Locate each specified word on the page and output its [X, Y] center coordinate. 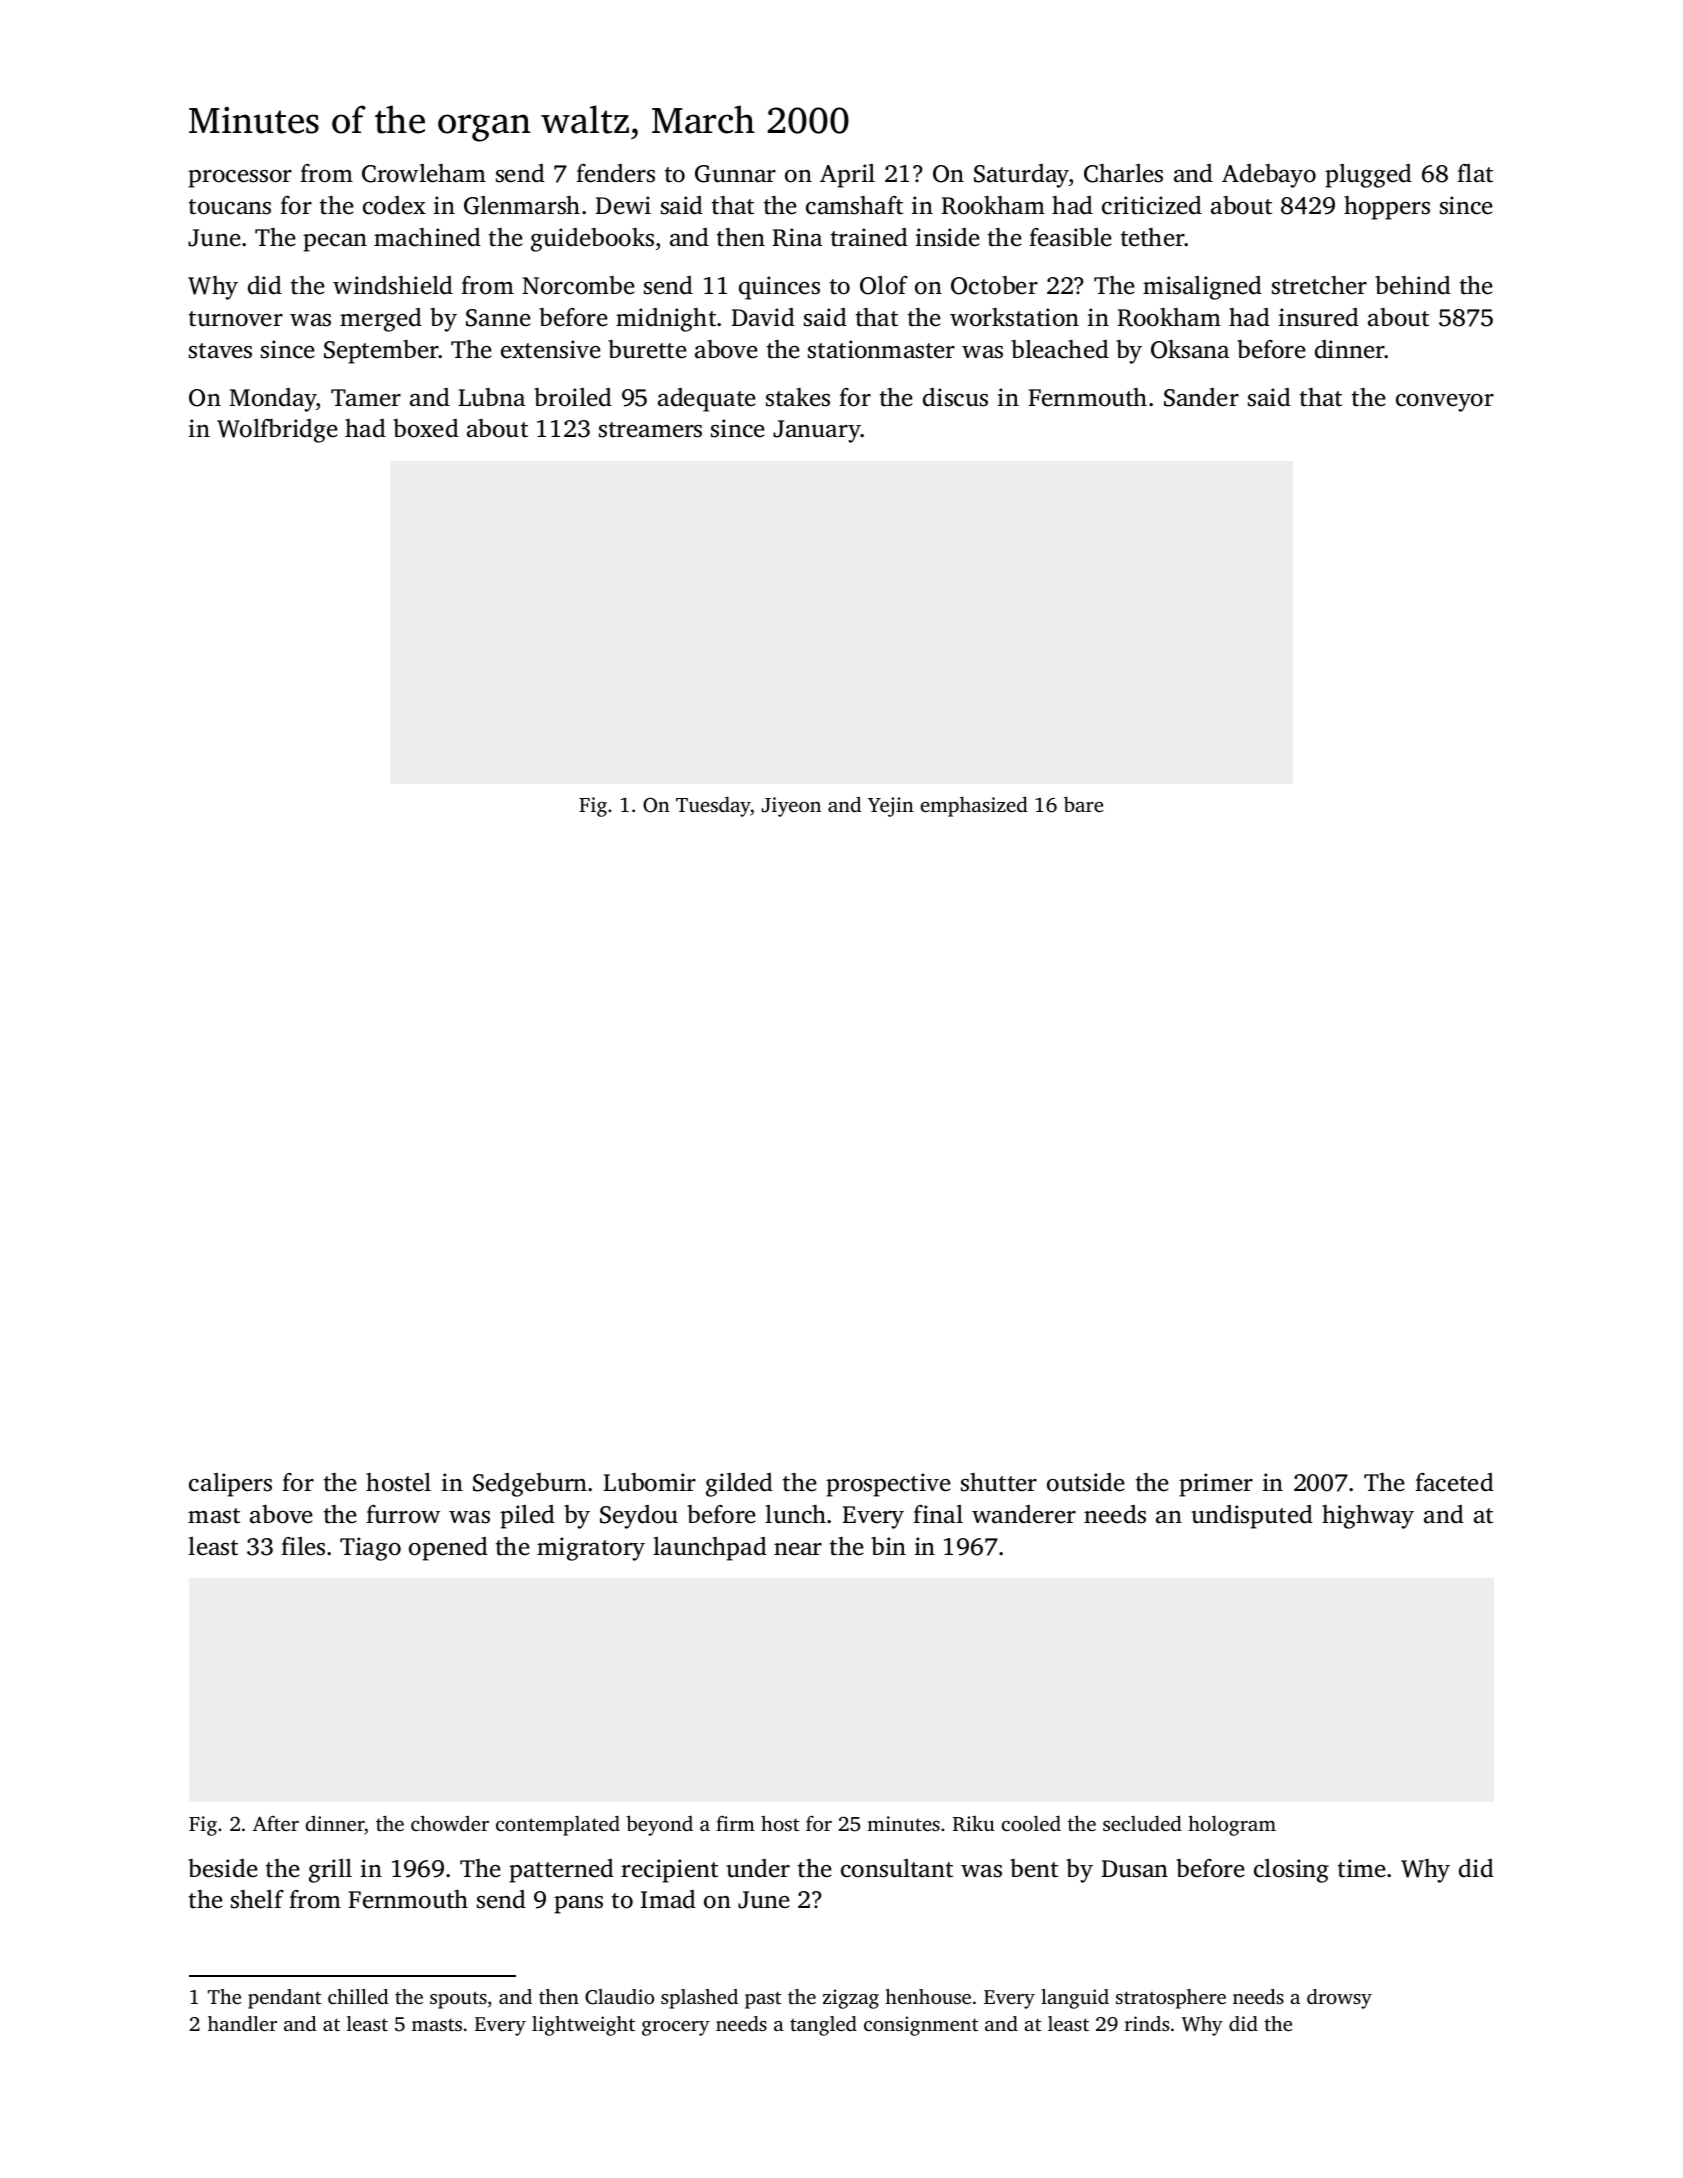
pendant [284, 1999]
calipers [230, 1485]
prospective [888, 1485]
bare [1083, 804]
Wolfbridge [277, 431]
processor [240, 179]
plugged [1368, 176]
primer [1216, 1485]
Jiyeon [791, 807]
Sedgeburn [530, 1485]
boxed [426, 428]
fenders [615, 173]
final [938, 1514]
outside [1086, 1482]
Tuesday [713, 806]
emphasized [974, 806]
